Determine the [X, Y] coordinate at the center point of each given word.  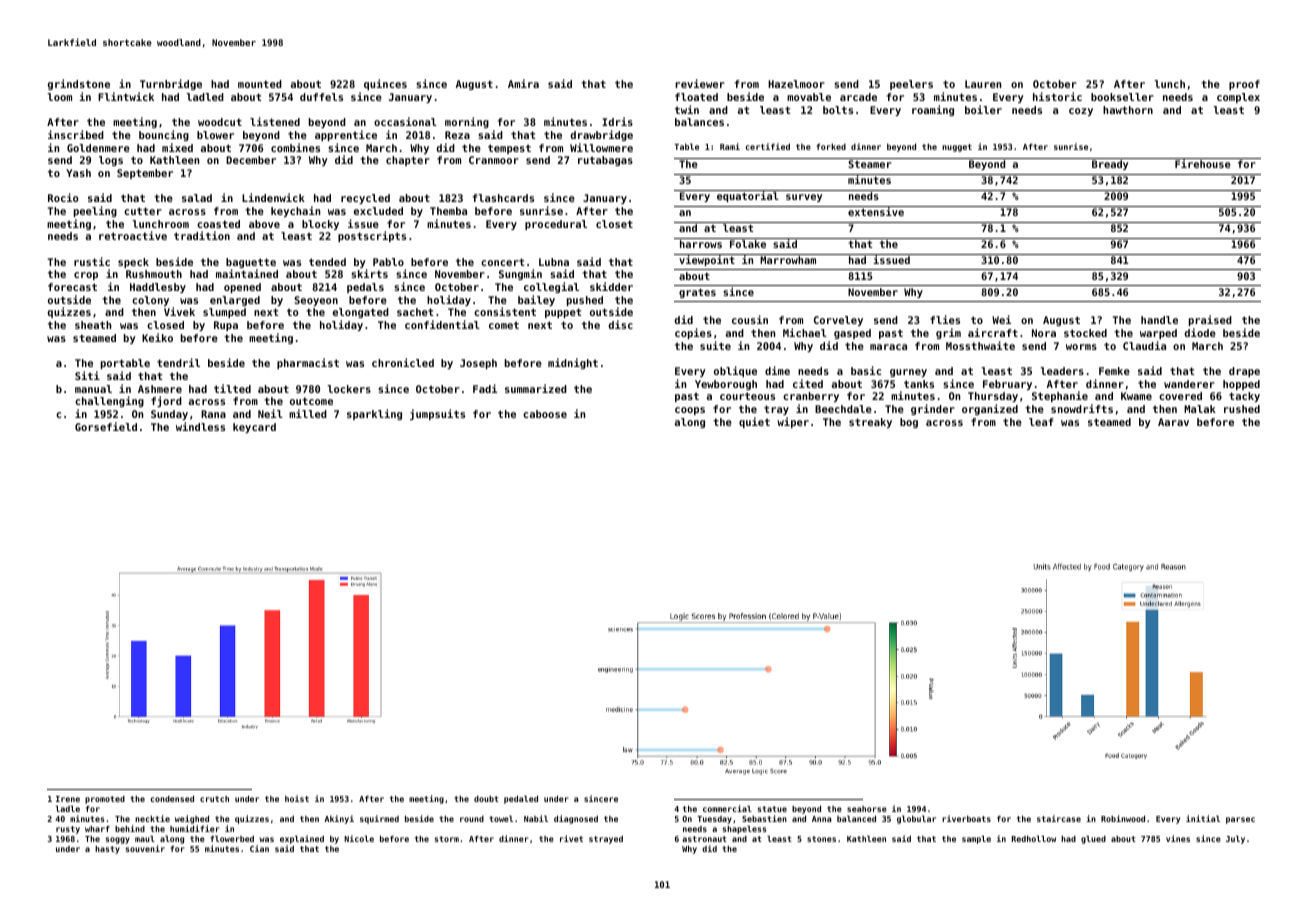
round [472, 819]
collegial [551, 287]
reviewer [700, 83]
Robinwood [1123, 818]
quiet [754, 422]
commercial [727, 808]
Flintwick [126, 96]
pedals [365, 288]
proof [1244, 85]
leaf [1041, 422]
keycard [254, 428]
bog [909, 423]
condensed [172, 798]
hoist [297, 798]
